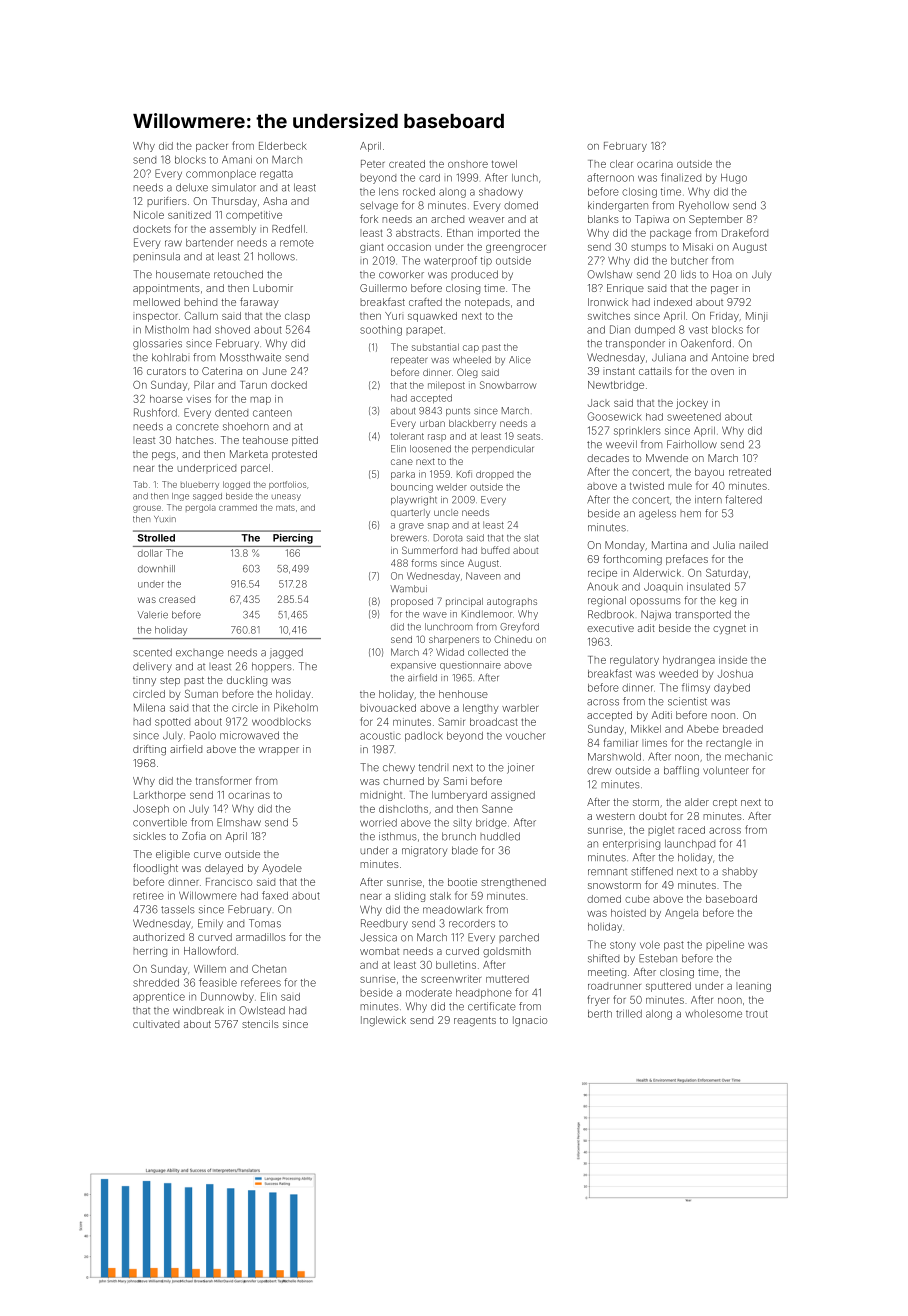  I want to click on Peter, so click(373, 164).
